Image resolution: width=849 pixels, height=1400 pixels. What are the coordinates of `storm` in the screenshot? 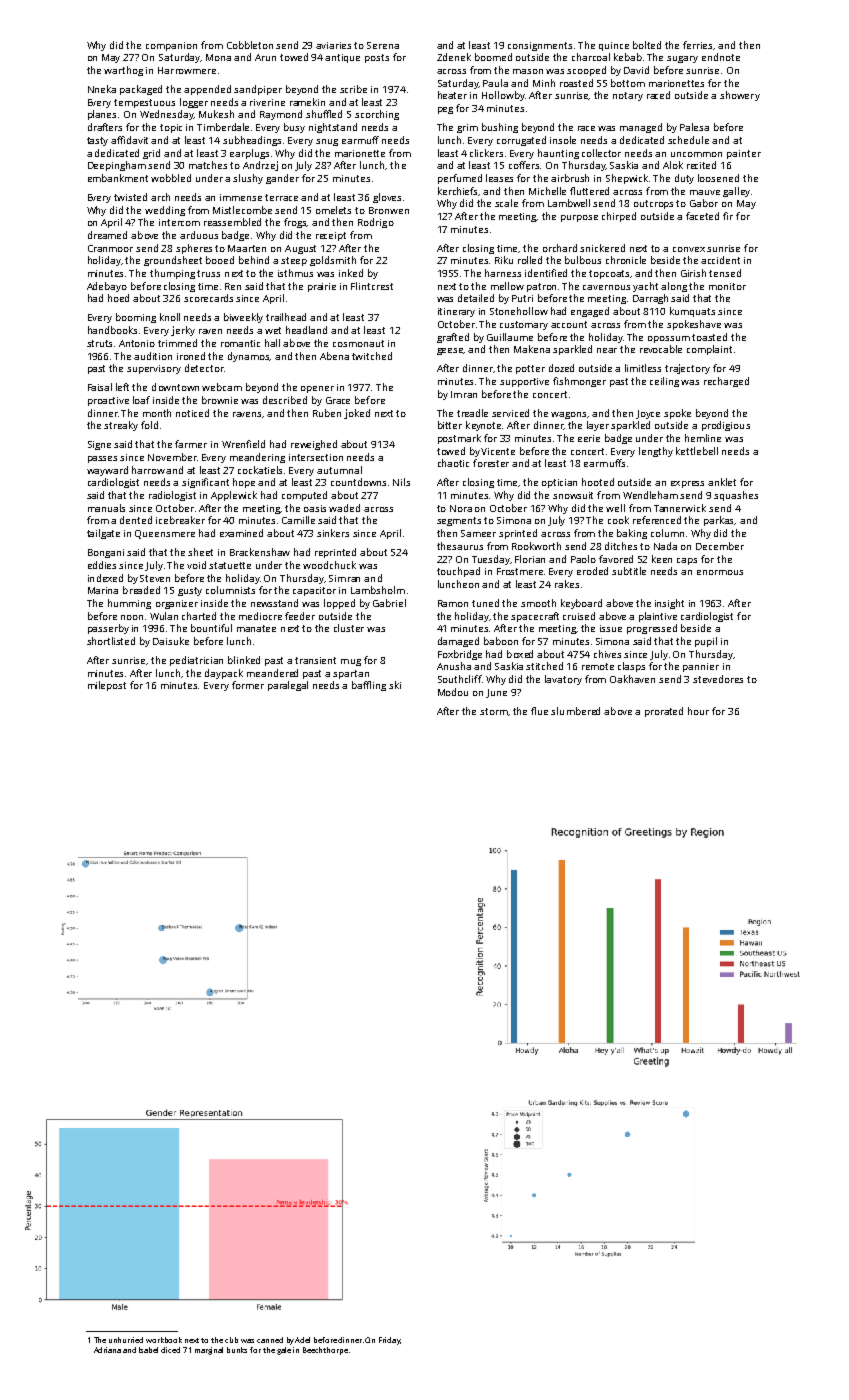 It's located at (494, 711).
